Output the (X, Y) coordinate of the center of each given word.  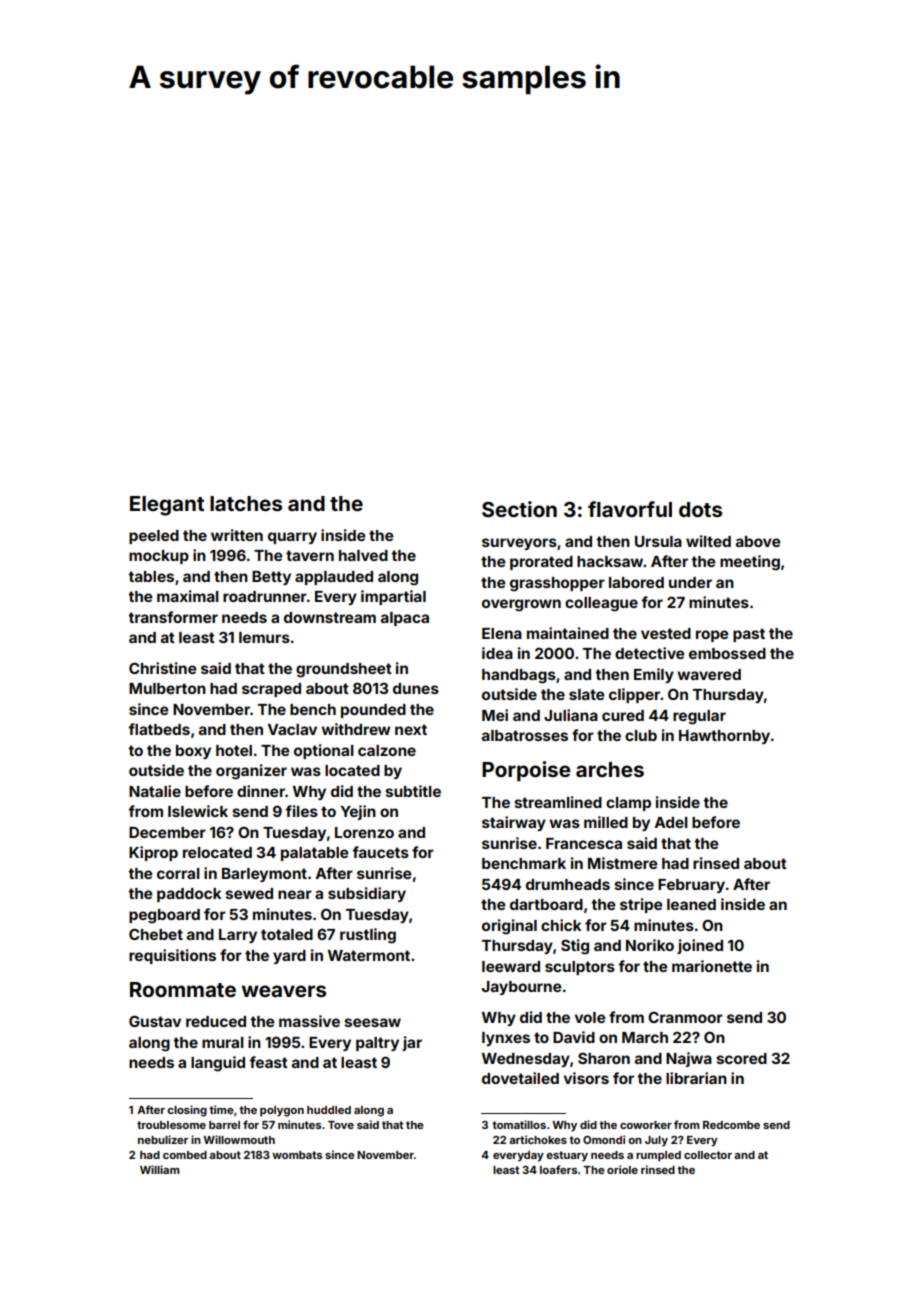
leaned (691, 904)
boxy (193, 752)
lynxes (506, 1039)
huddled (329, 1110)
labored (636, 582)
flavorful (630, 509)
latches (246, 503)
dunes (416, 688)
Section (519, 509)
